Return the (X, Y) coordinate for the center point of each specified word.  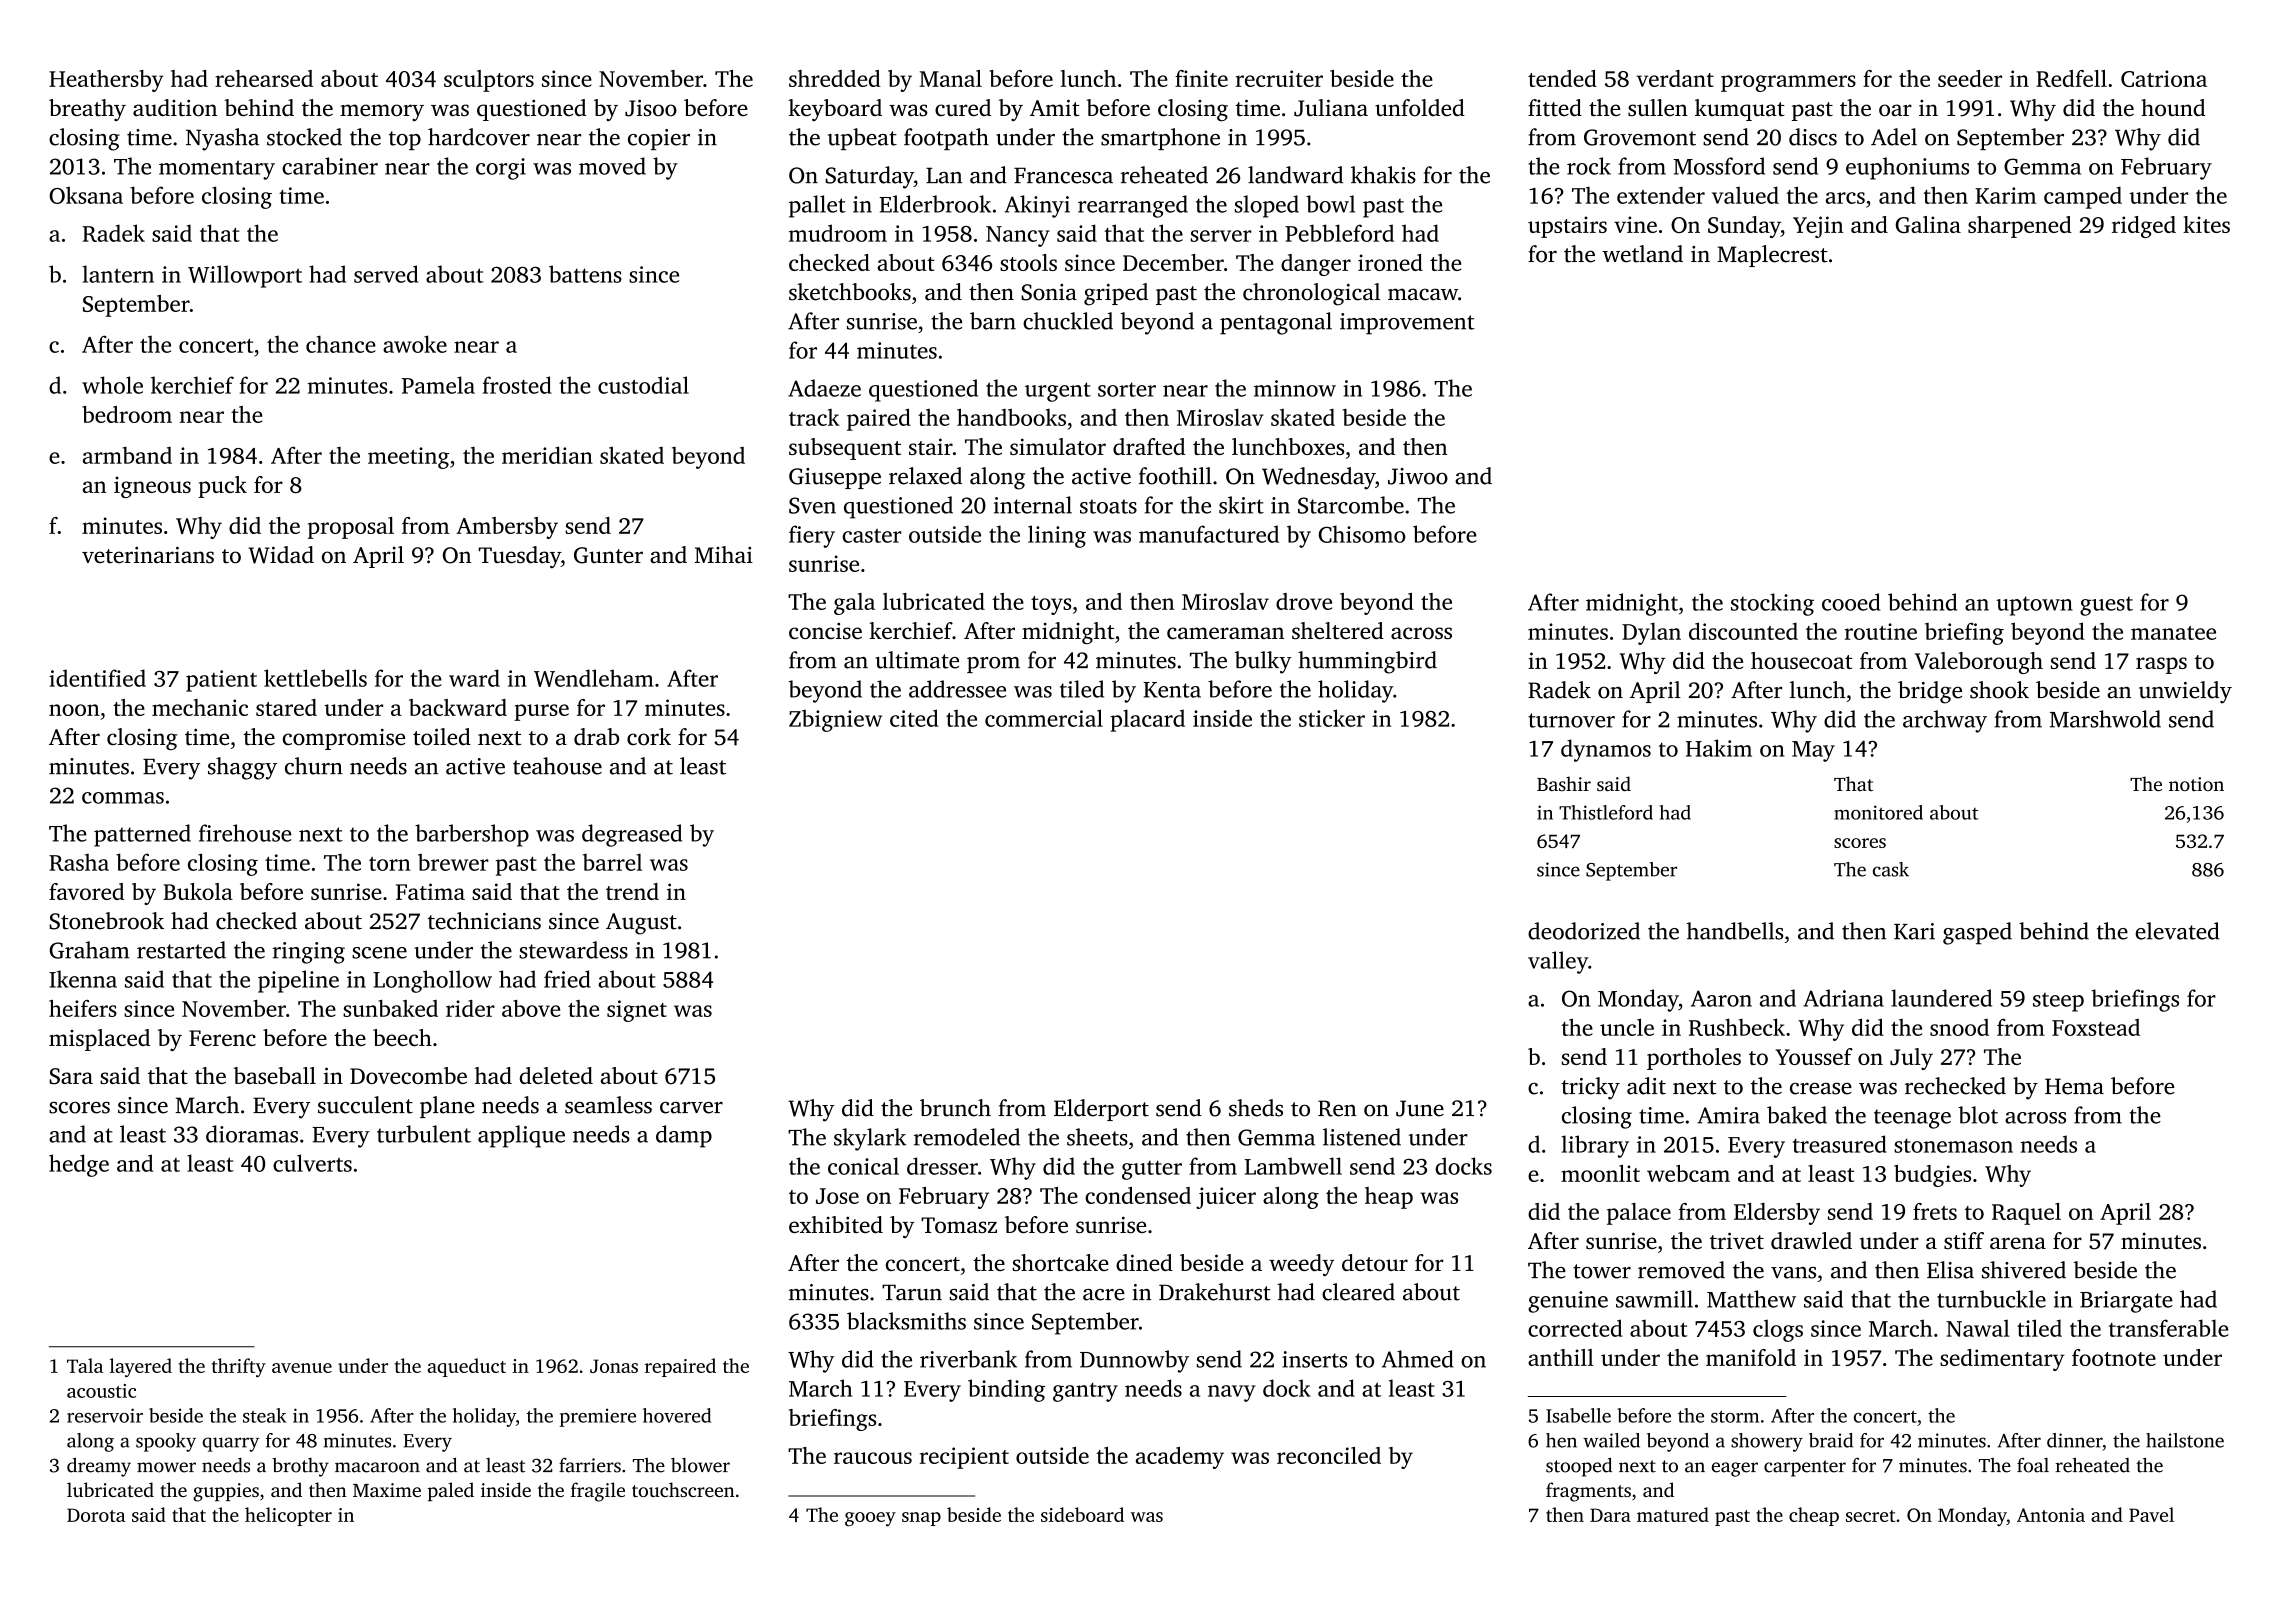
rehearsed (264, 78)
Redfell (2071, 78)
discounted (1743, 631)
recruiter (1279, 78)
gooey (870, 1519)
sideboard (1082, 1514)
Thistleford (1606, 812)
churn (314, 766)
